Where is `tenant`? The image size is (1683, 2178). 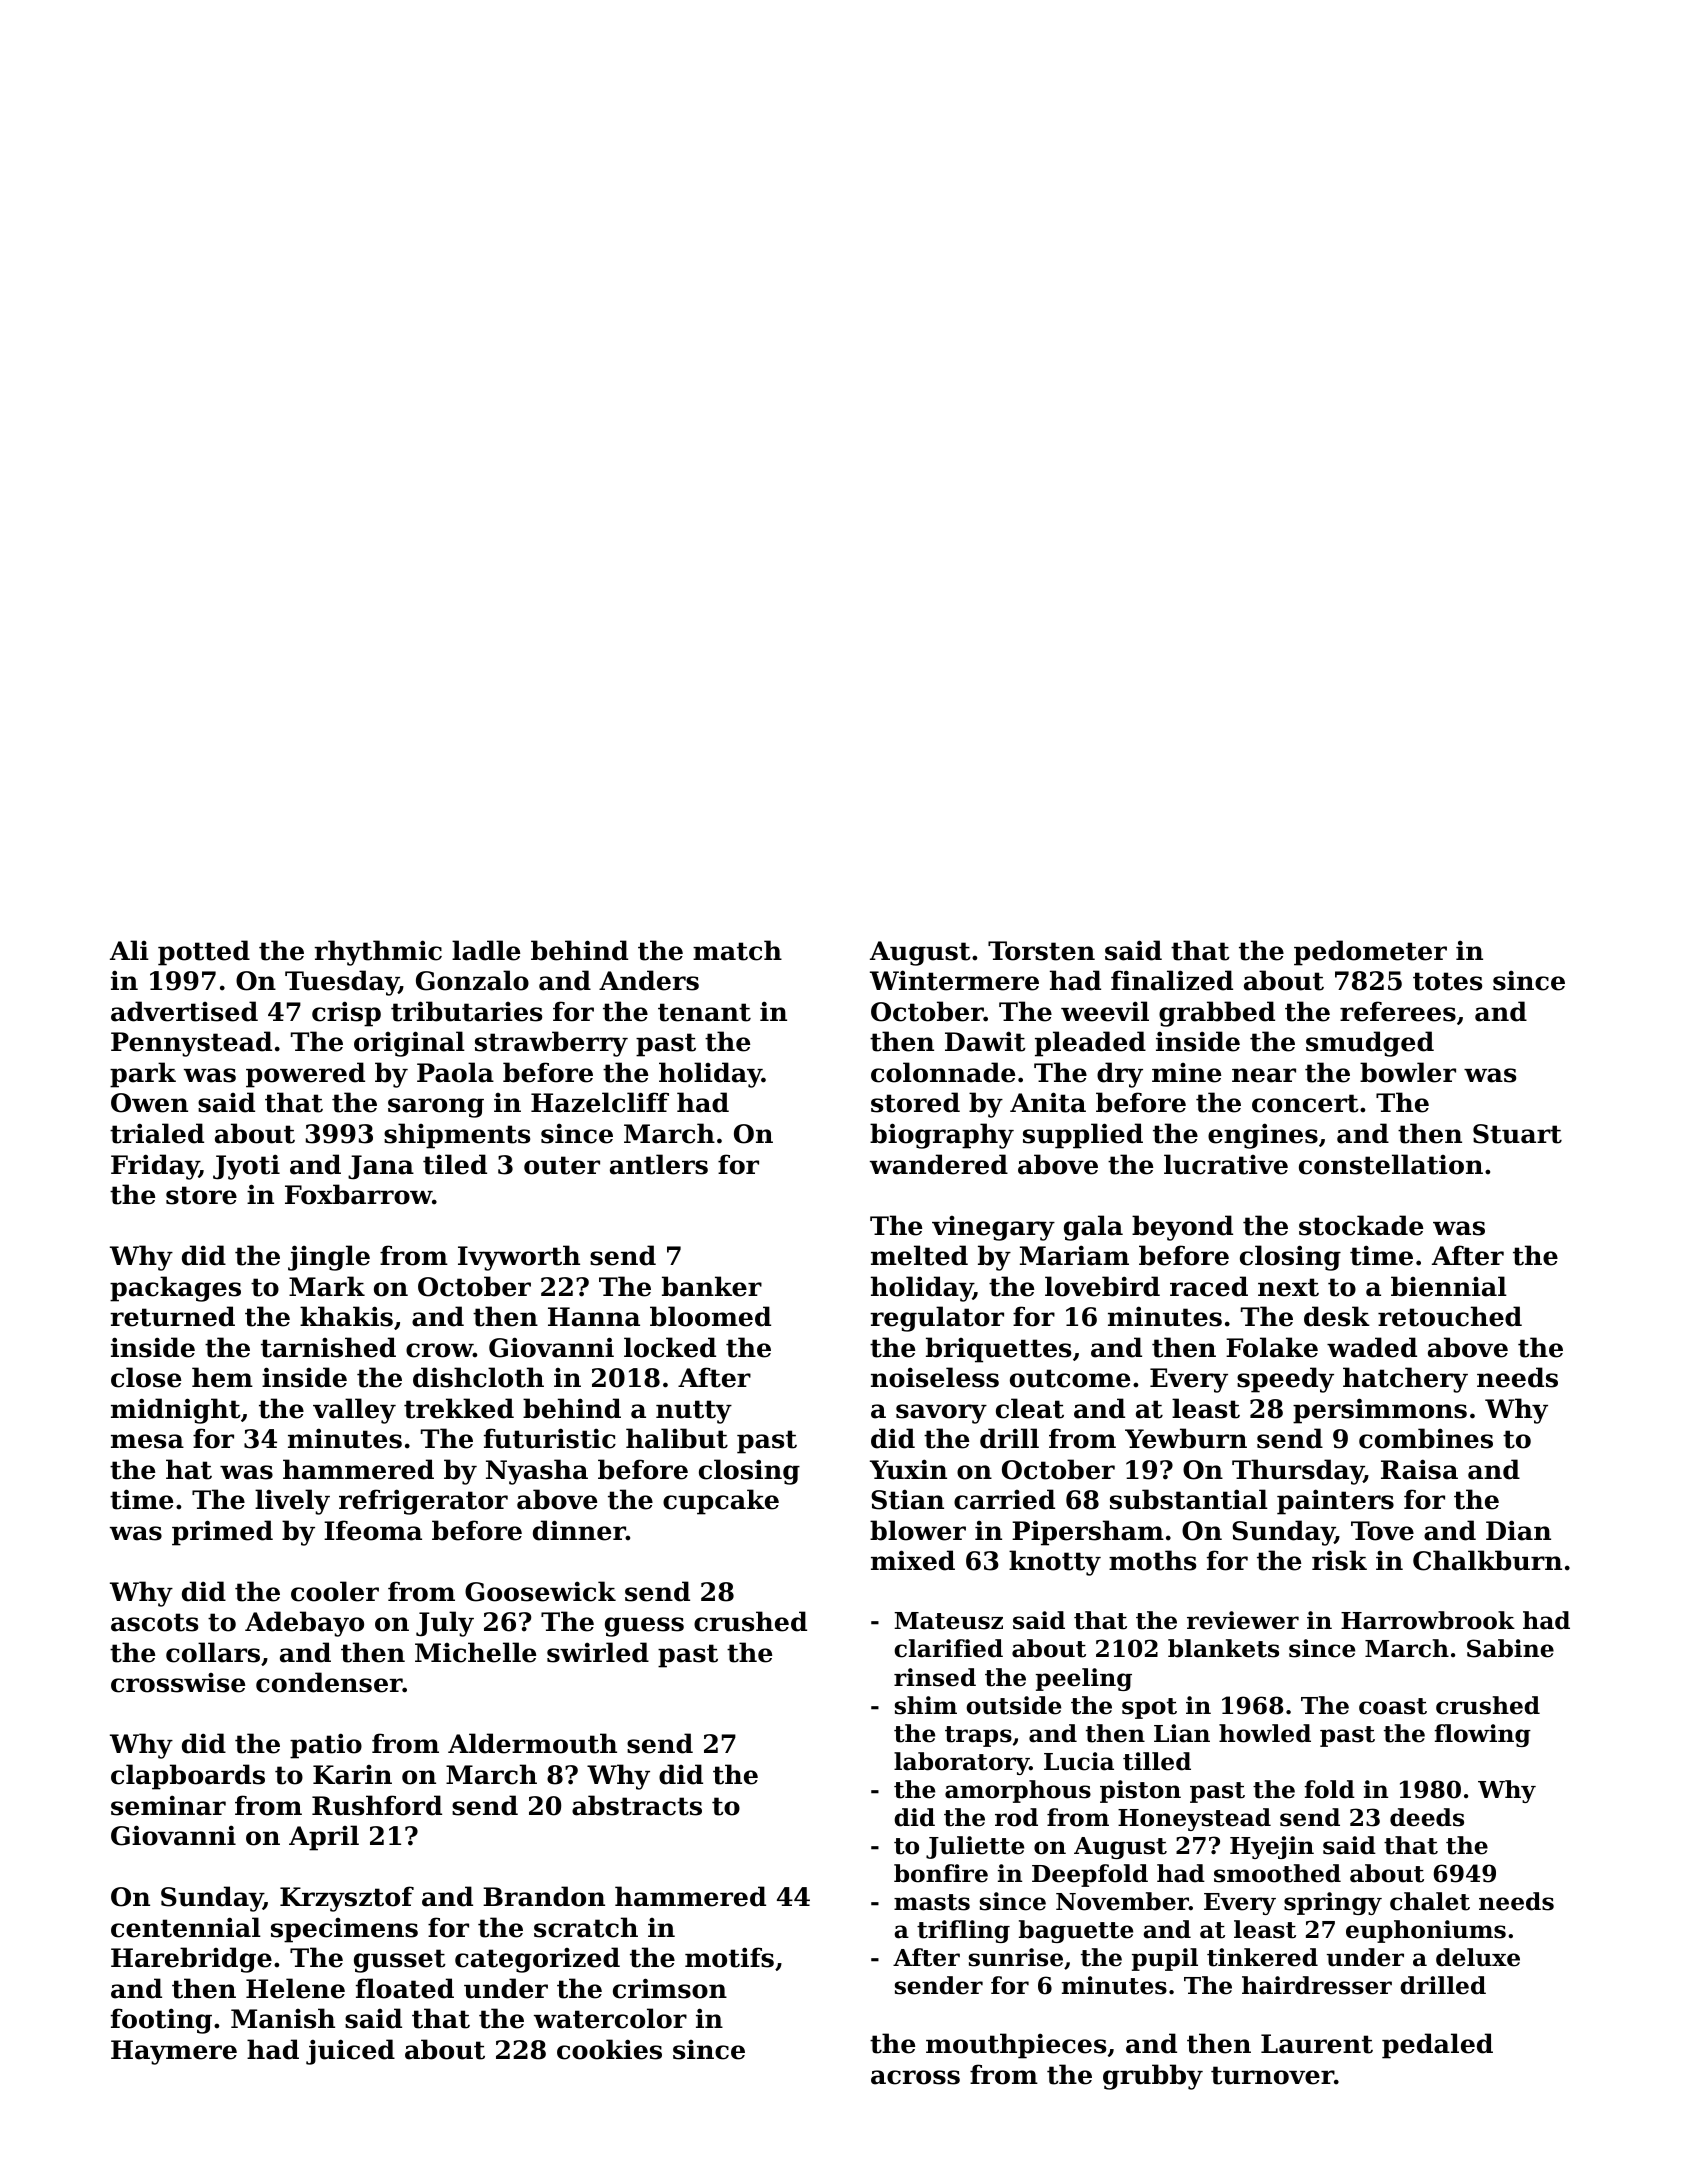 tenant is located at coordinates (704, 1012).
